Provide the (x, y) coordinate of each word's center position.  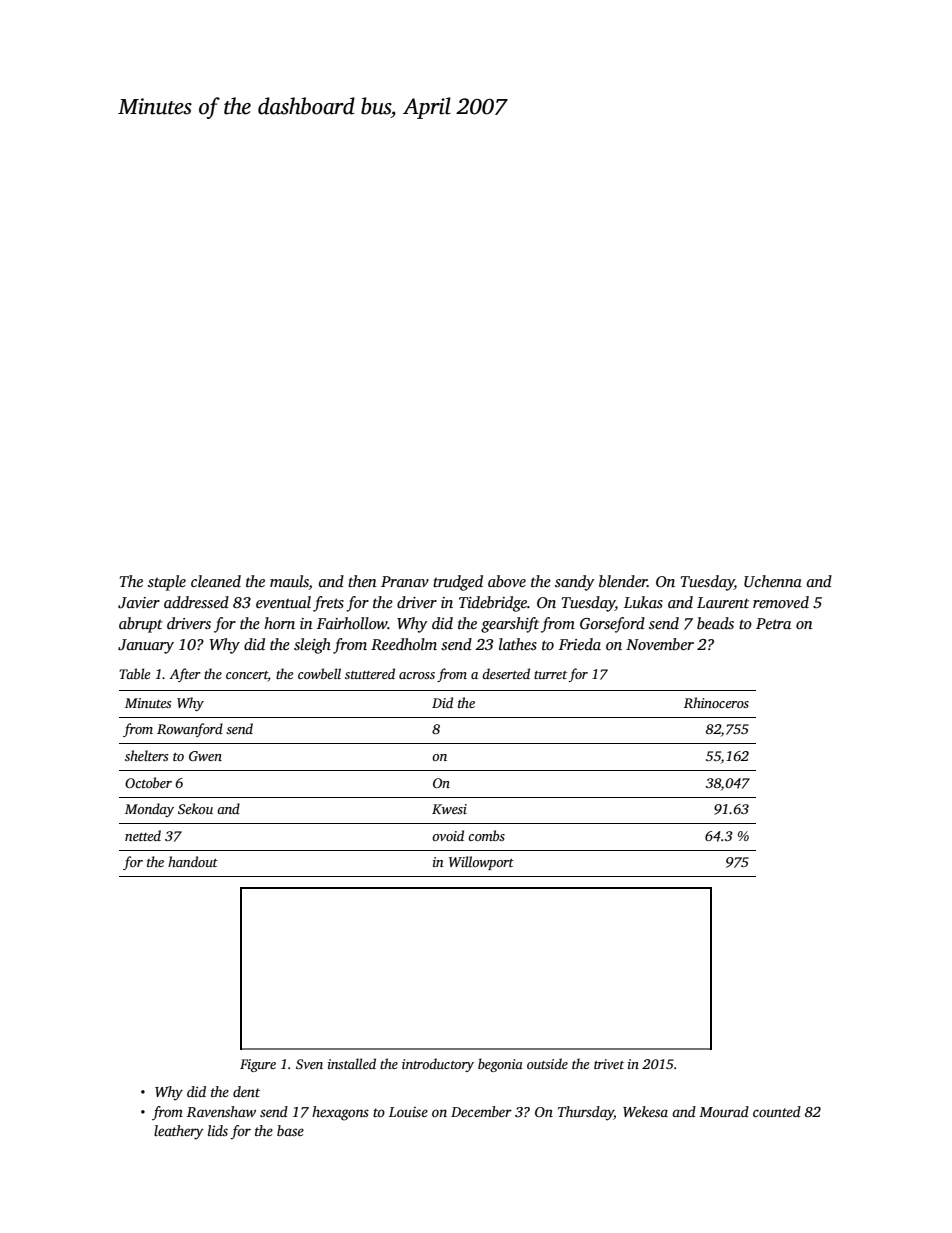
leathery (178, 1132)
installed (352, 1063)
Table (134, 673)
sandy (574, 583)
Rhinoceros (716, 702)
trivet (609, 1064)
